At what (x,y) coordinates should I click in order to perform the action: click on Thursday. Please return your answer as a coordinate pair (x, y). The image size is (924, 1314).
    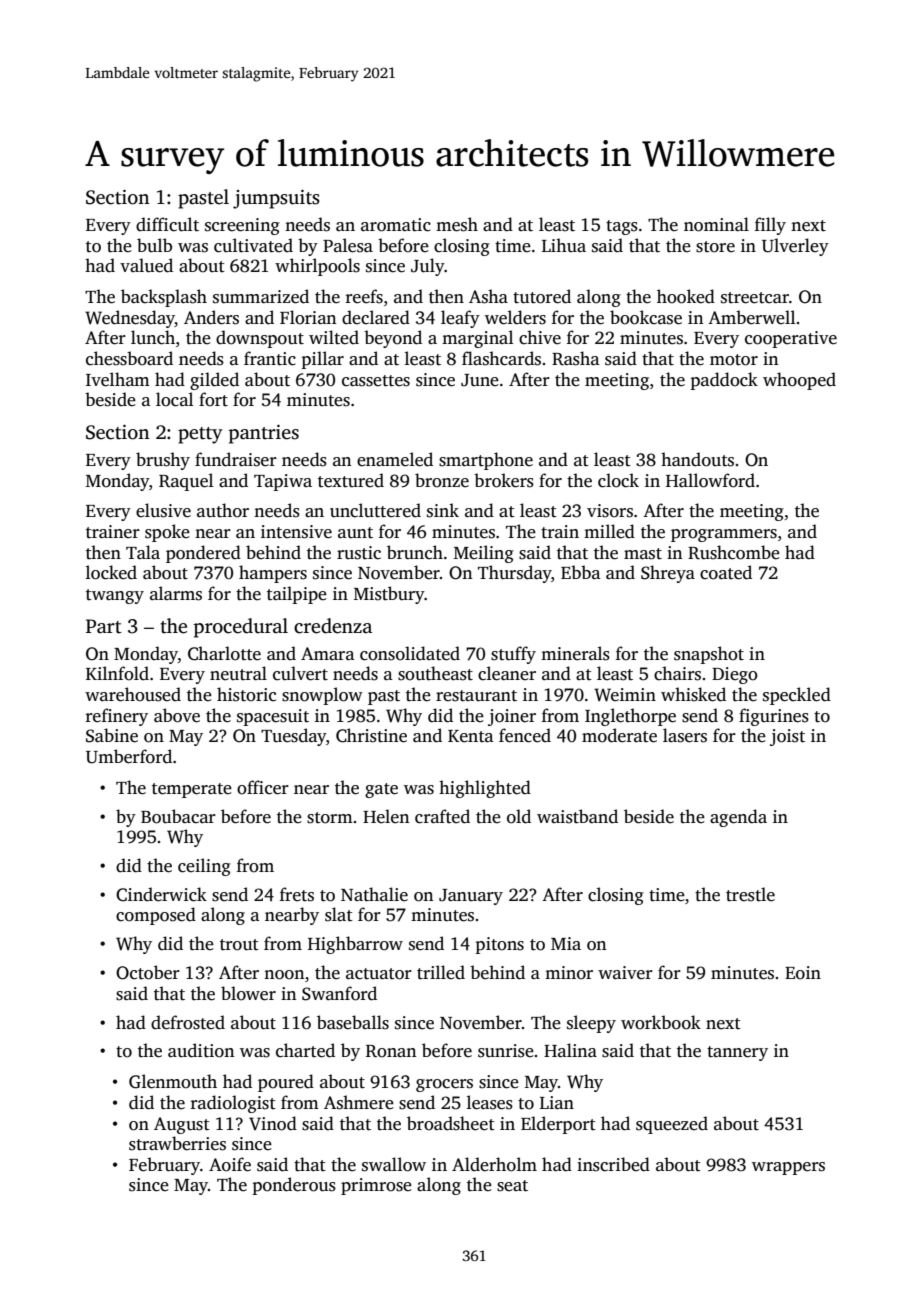
    Looking at the image, I should click on (514, 574).
